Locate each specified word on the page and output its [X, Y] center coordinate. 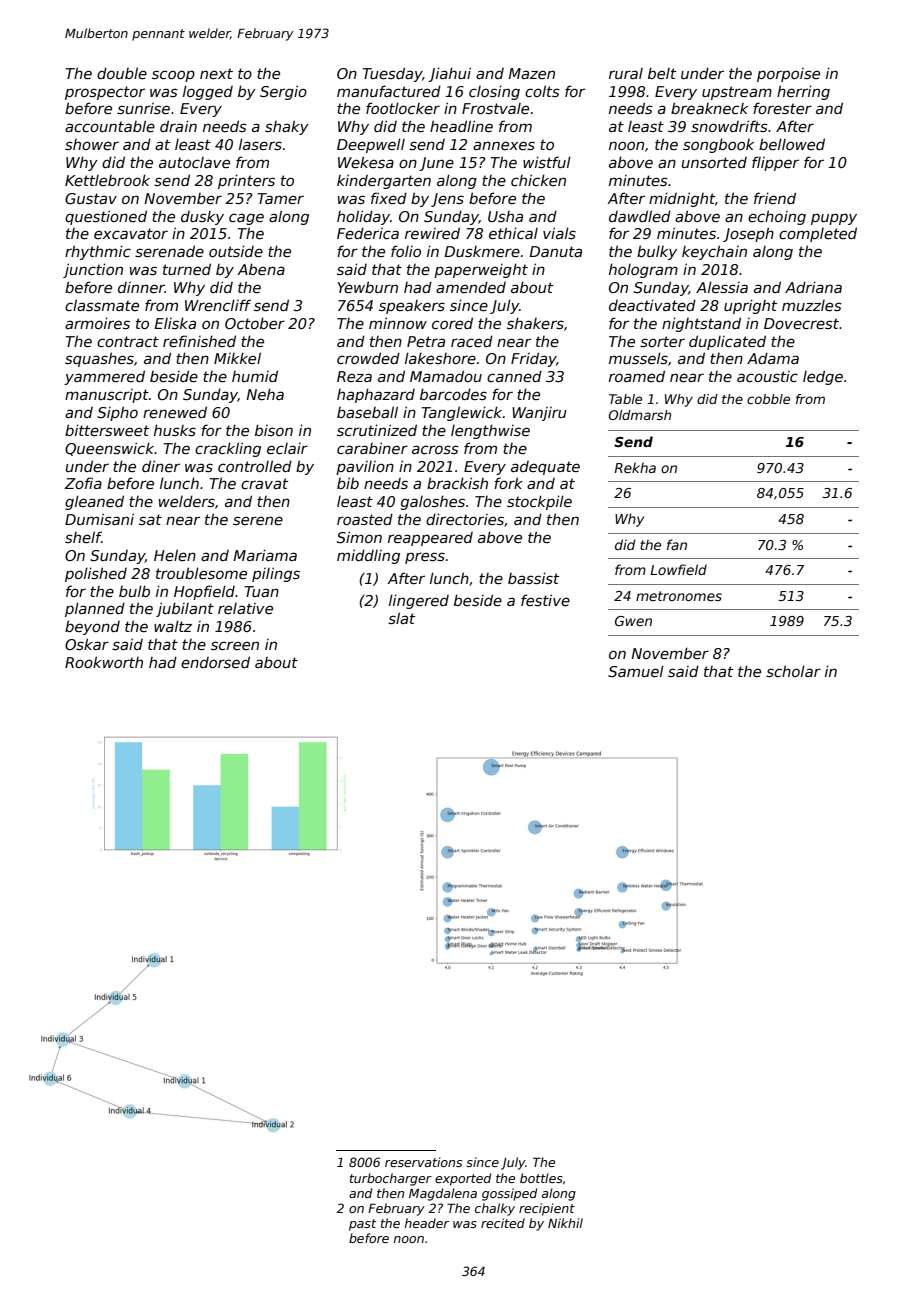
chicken [538, 180]
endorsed [215, 662]
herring [803, 92]
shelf [83, 537]
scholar [793, 671]
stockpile [539, 502]
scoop [173, 76]
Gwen [633, 621]
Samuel [636, 671]
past [363, 1225]
